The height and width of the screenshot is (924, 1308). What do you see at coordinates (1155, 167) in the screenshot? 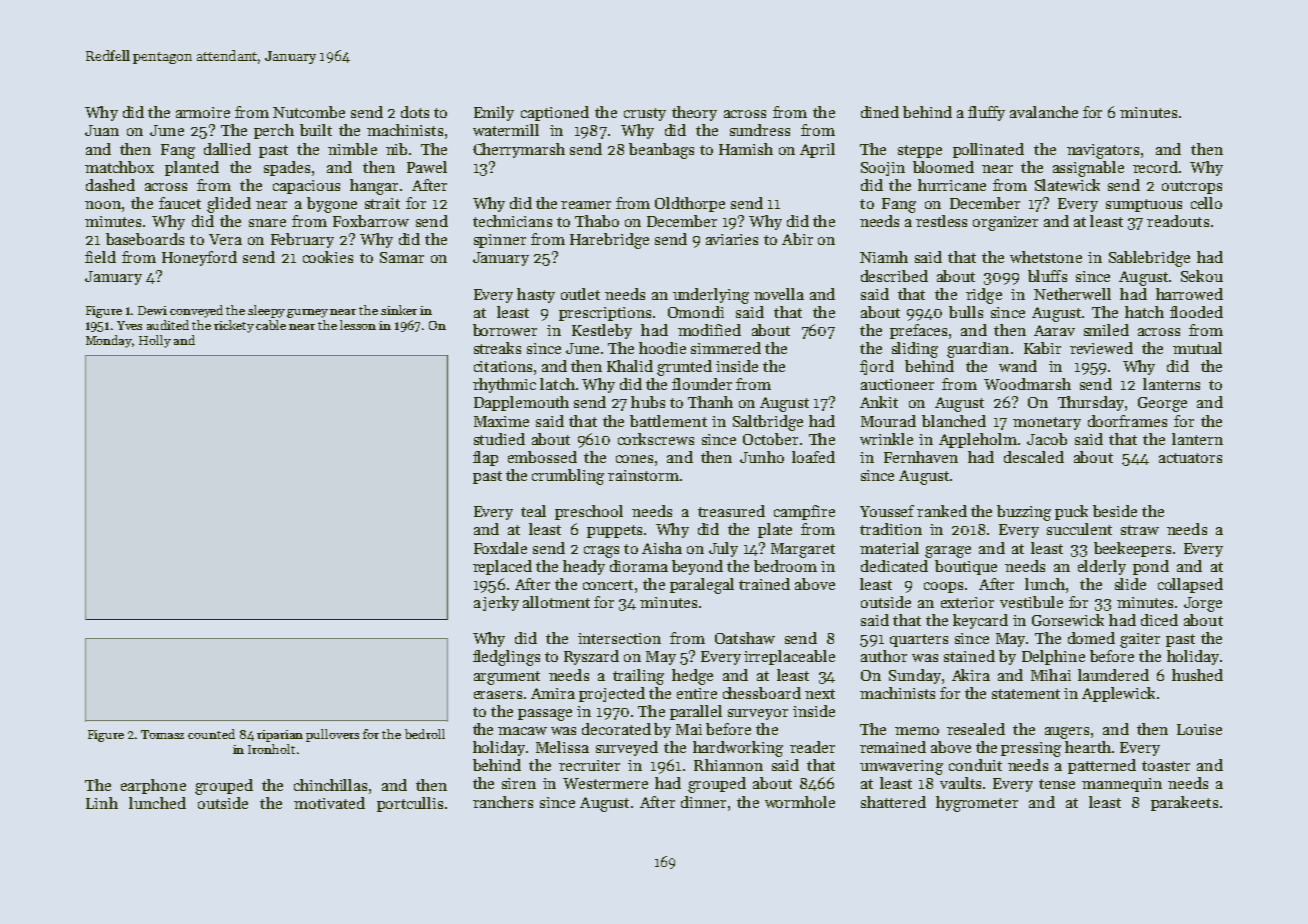
I see `record` at bounding box center [1155, 167].
